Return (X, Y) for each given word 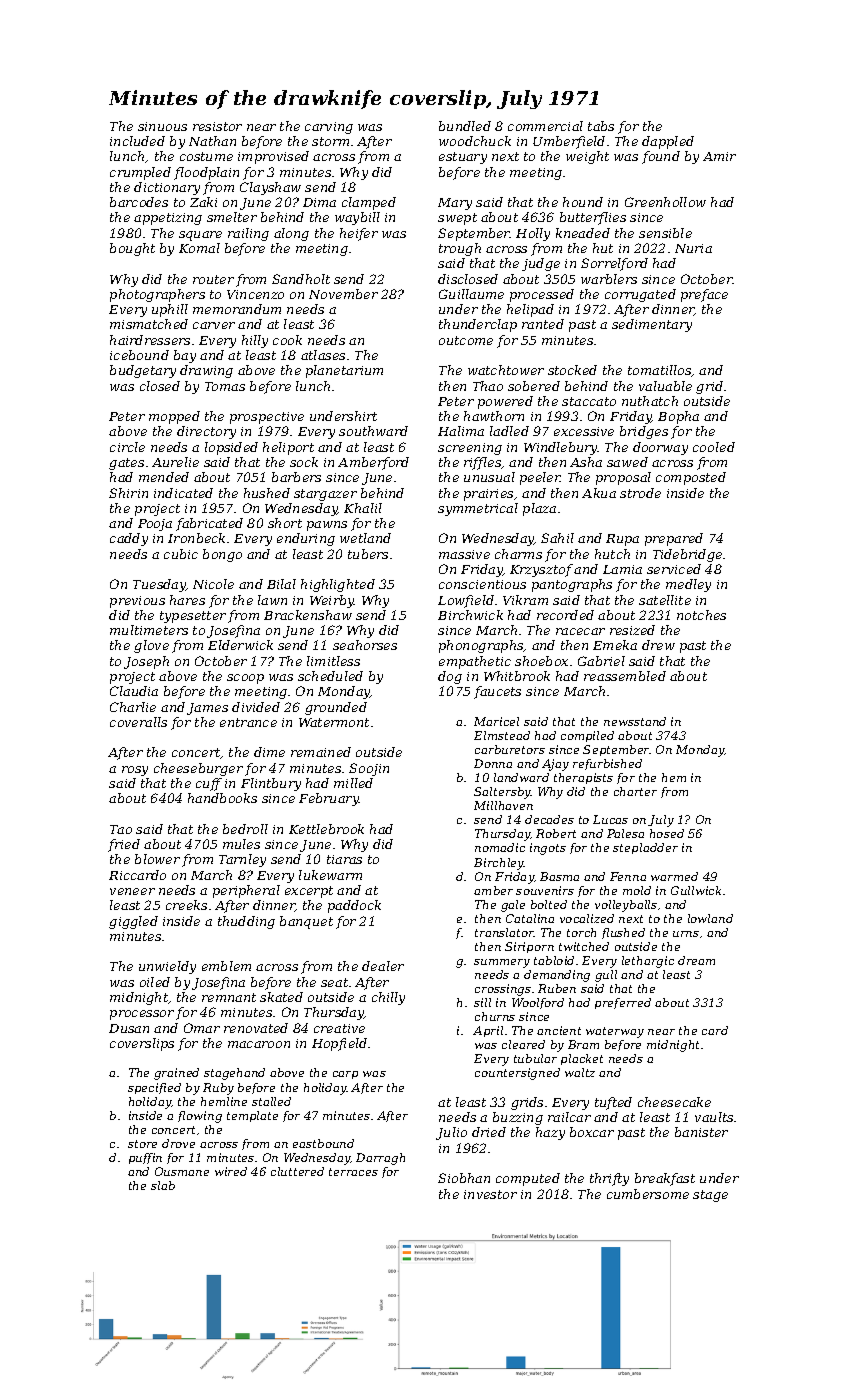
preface (704, 295)
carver (214, 325)
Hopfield (339, 1044)
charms (518, 554)
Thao (488, 386)
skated (281, 997)
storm (330, 141)
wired (231, 1171)
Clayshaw (270, 188)
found (661, 157)
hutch (612, 554)
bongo (222, 555)
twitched (584, 946)
